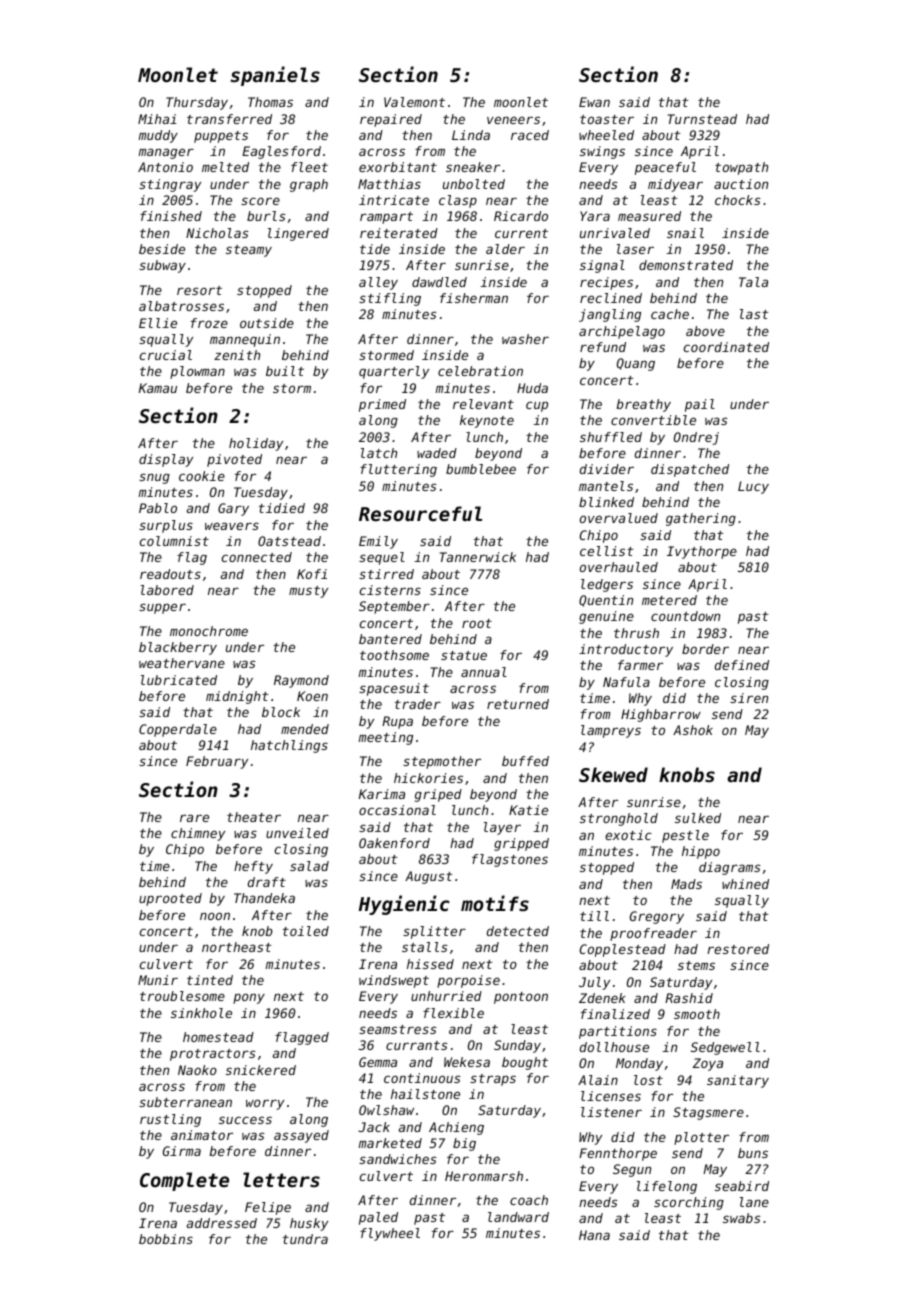 This screenshot has width=908, height=1316. I want to click on Complete, so click(184, 1181).
